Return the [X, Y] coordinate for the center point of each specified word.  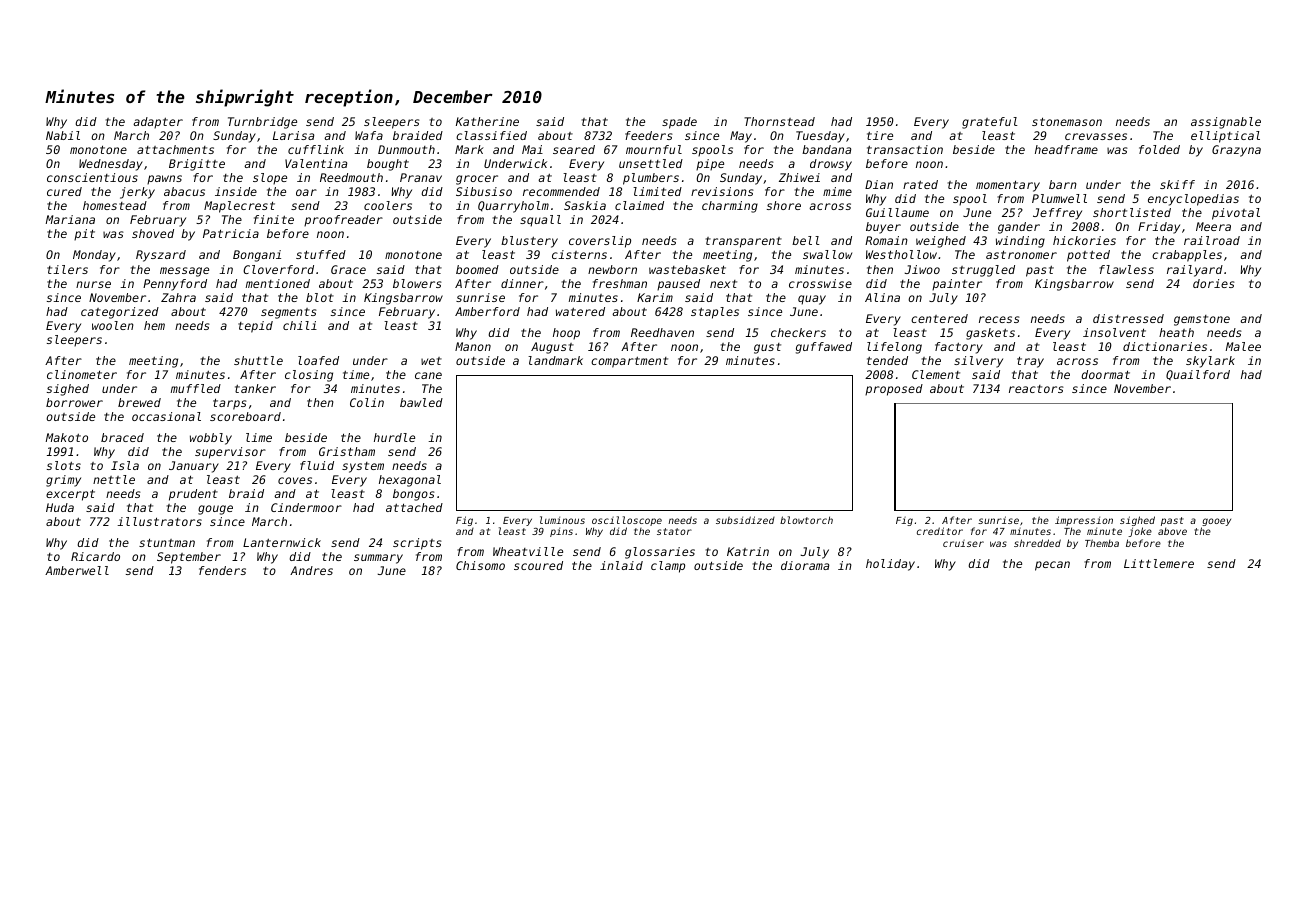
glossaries [660, 553]
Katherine [487, 121]
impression [1084, 521]
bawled [421, 402]
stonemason [1067, 121]
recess [999, 319]
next [723, 284]
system [363, 467]
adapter [158, 123]
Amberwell [77, 570]
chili [300, 325]
